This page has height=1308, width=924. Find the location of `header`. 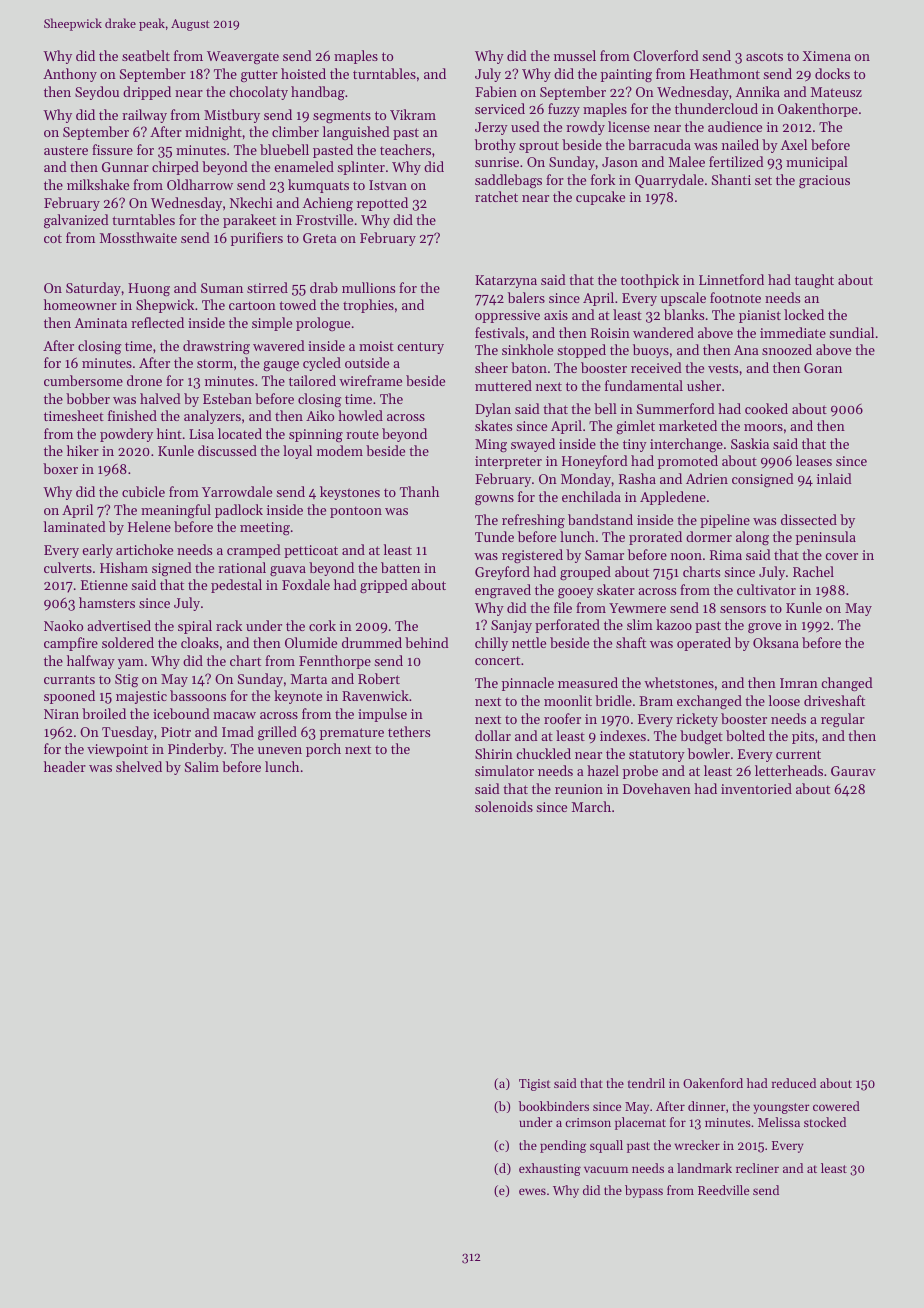

header is located at coordinates (65, 766).
